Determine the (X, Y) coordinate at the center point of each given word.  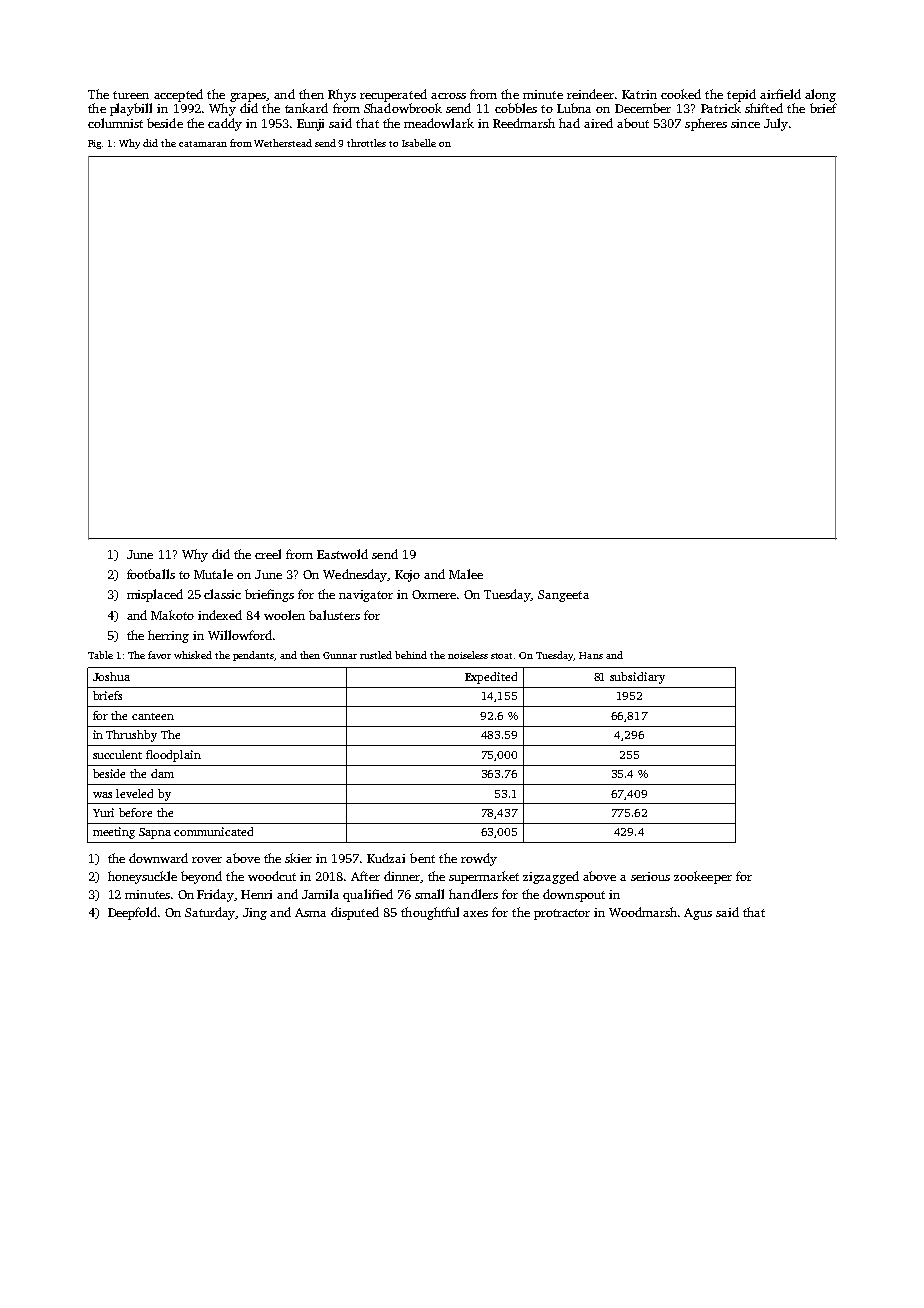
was (102, 795)
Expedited (491, 678)
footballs (151, 574)
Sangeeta (563, 596)
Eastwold (342, 554)
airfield (780, 94)
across (448, 96)
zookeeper (703, 877)
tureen (131, 95)
